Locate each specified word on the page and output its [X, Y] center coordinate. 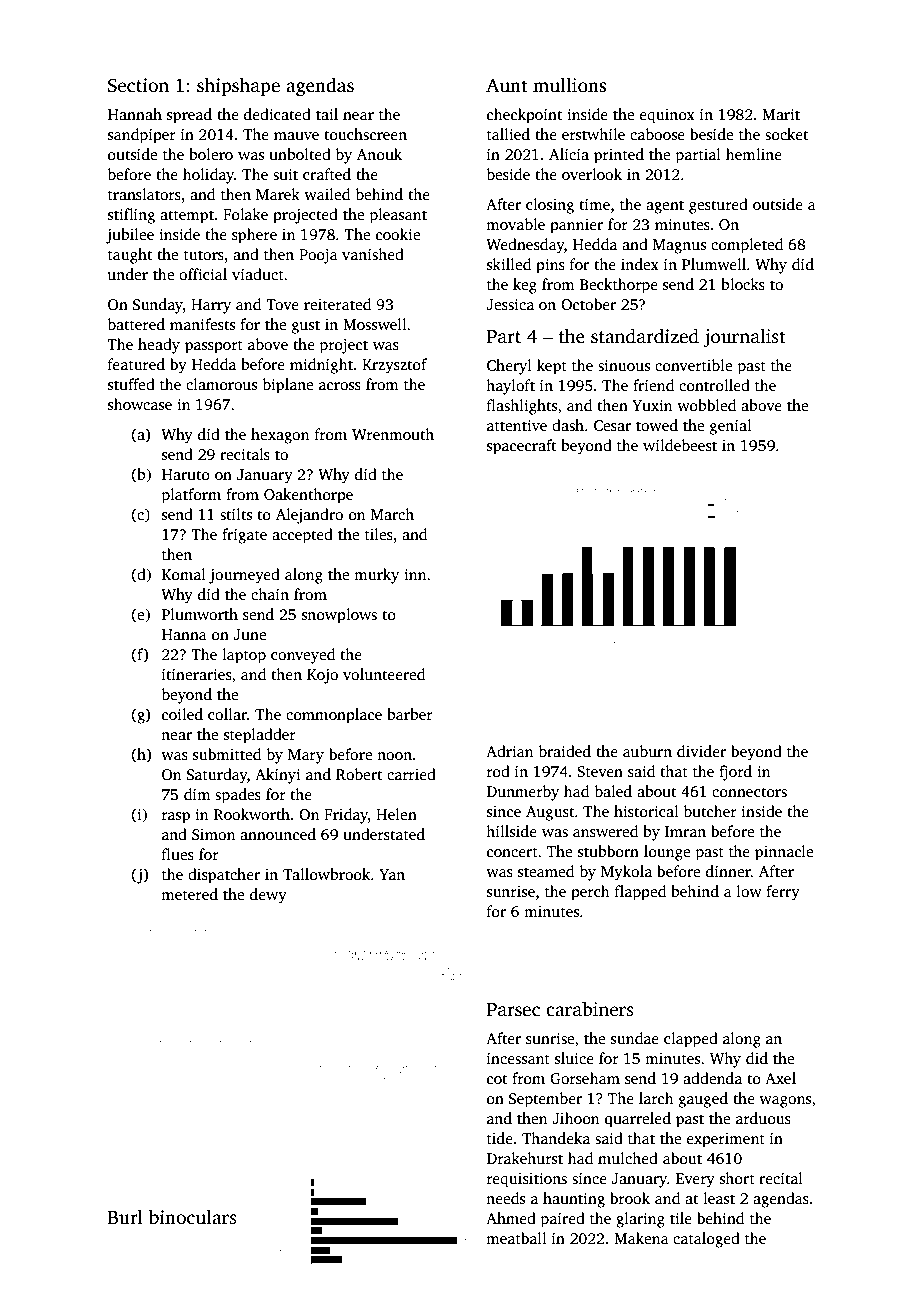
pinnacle [784, 853]
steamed [546, 871]
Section [138, 85]
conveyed [303, 656]
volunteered [384, 674]
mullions [569, 85]
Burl [125, 1217]
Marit [781, 114]
